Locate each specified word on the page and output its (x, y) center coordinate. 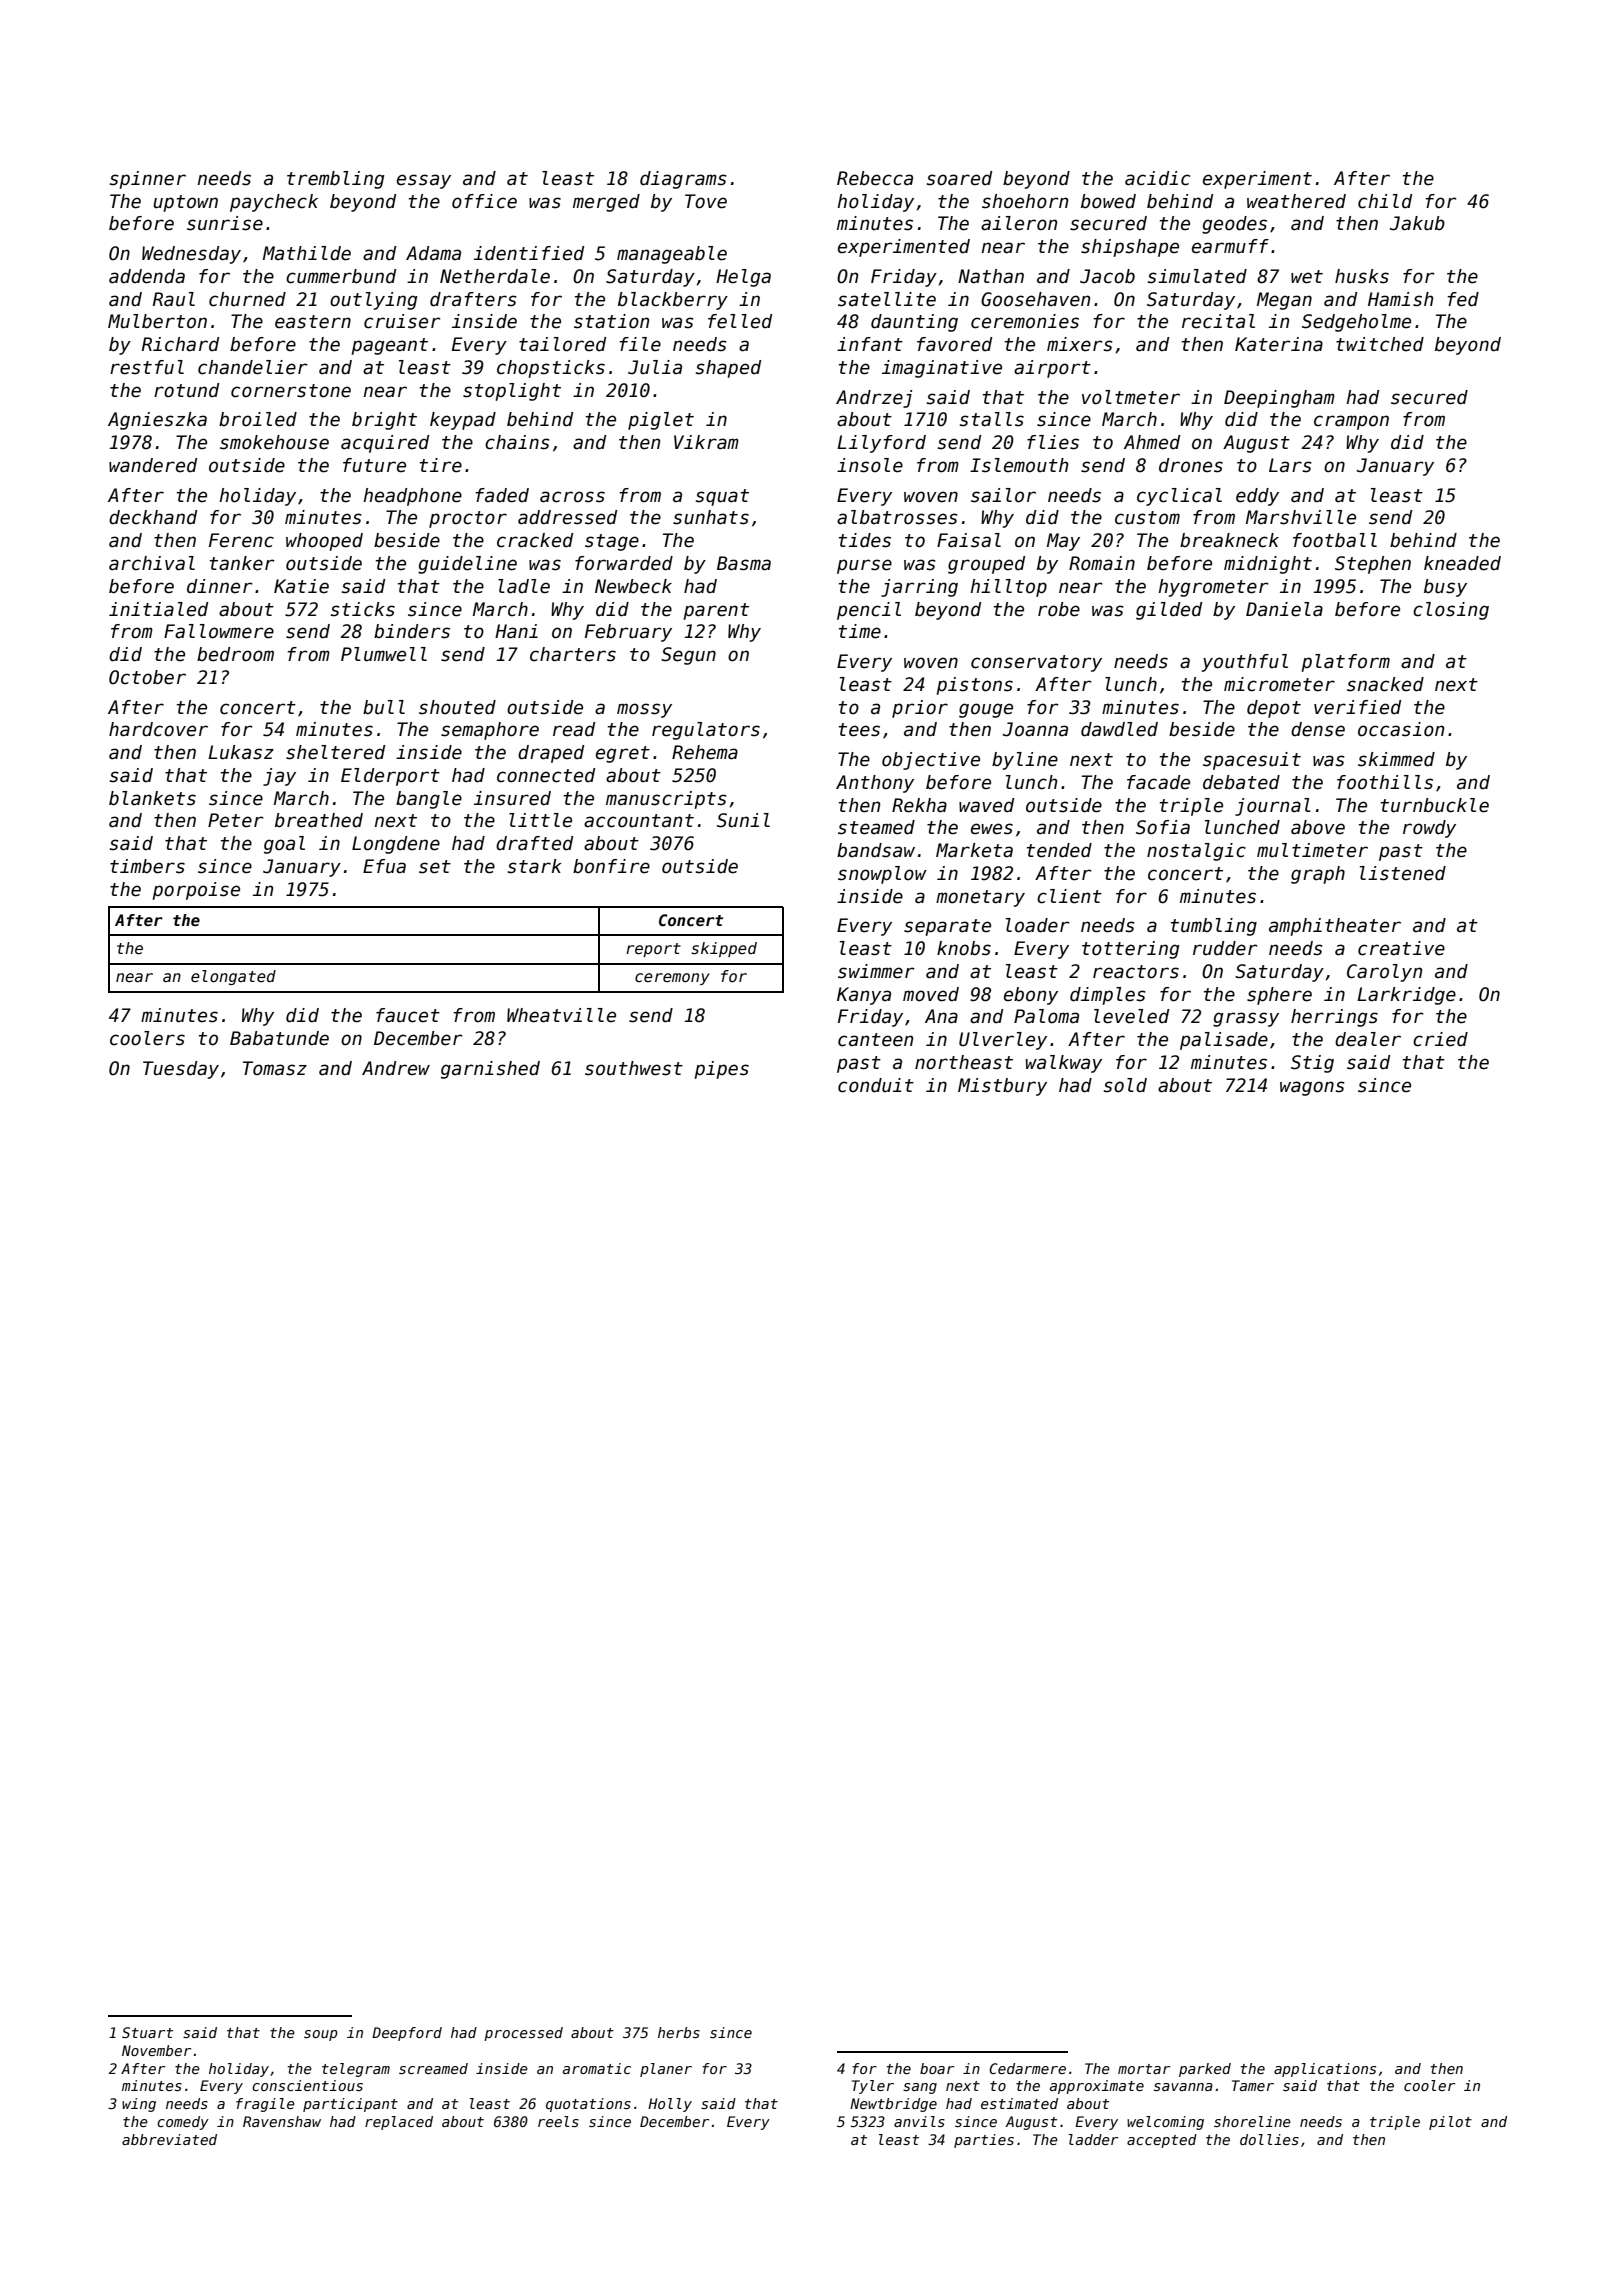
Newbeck (633, 586)
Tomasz (275, 1068)
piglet (661, 421)
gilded (1169, 611)
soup (321, 2035)
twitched (1380, 344)
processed (523, 2034)
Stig (1312, 1064)
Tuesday (181, 1070)
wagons (1312, 1088)
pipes (721, 1070)
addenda (147, 276)
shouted (457, 707)
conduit (876, 1085)
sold (1125, 1085)
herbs (679, 2032)
